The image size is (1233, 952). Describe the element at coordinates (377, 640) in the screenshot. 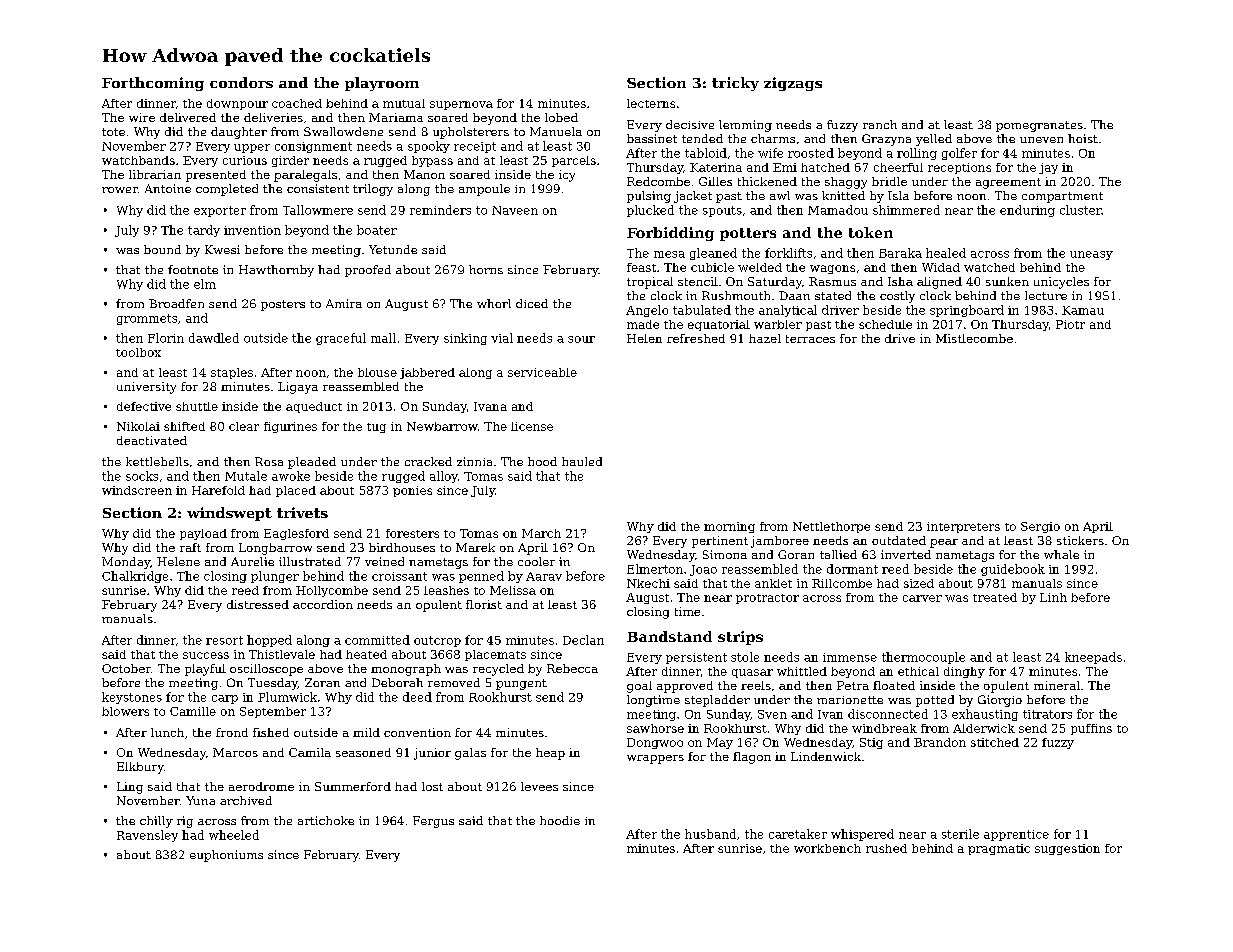

I see `committed` at that location.
